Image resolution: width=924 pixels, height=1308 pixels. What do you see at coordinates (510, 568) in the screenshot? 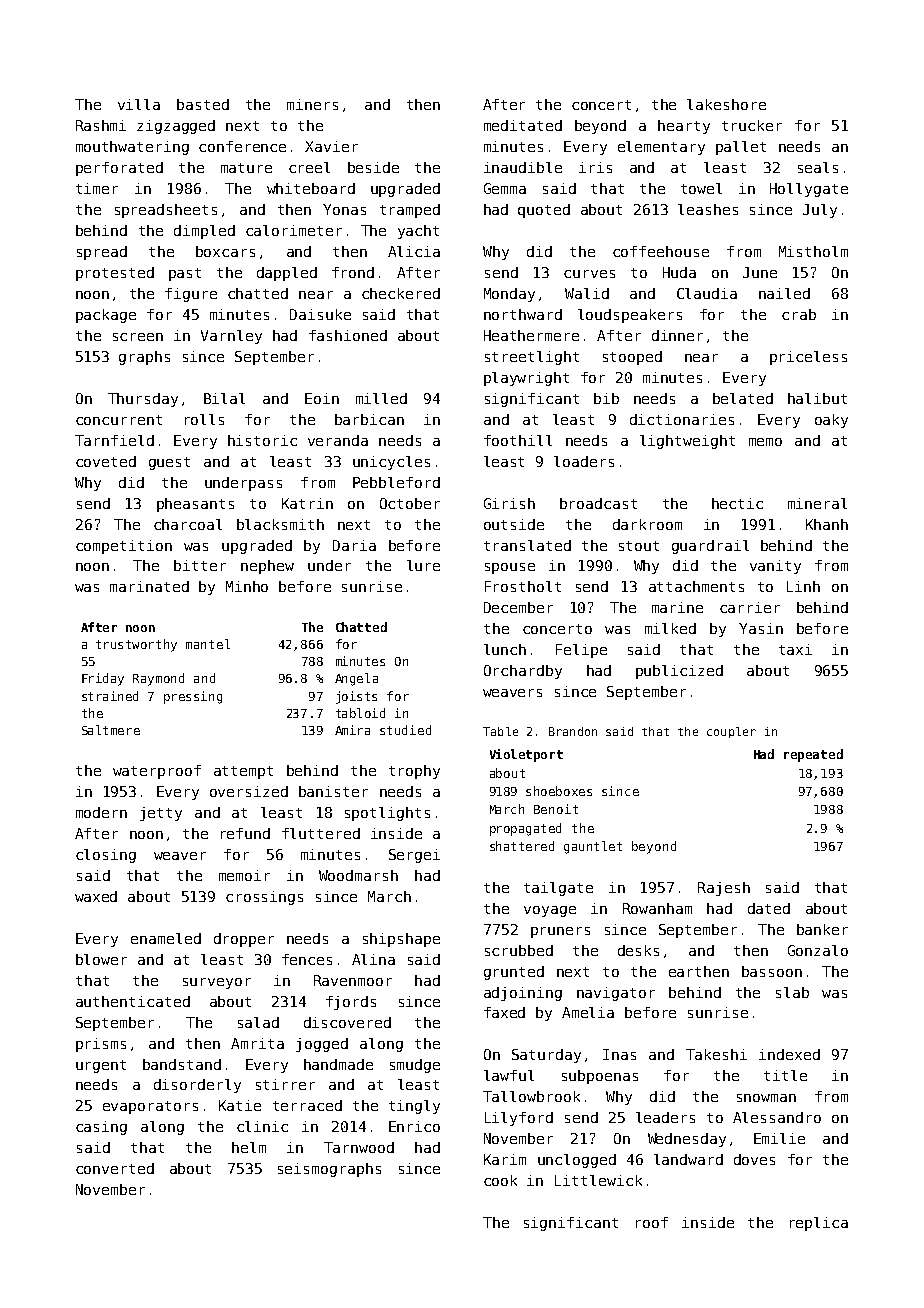
I see `spouse` at bounding box center [510, 568].
